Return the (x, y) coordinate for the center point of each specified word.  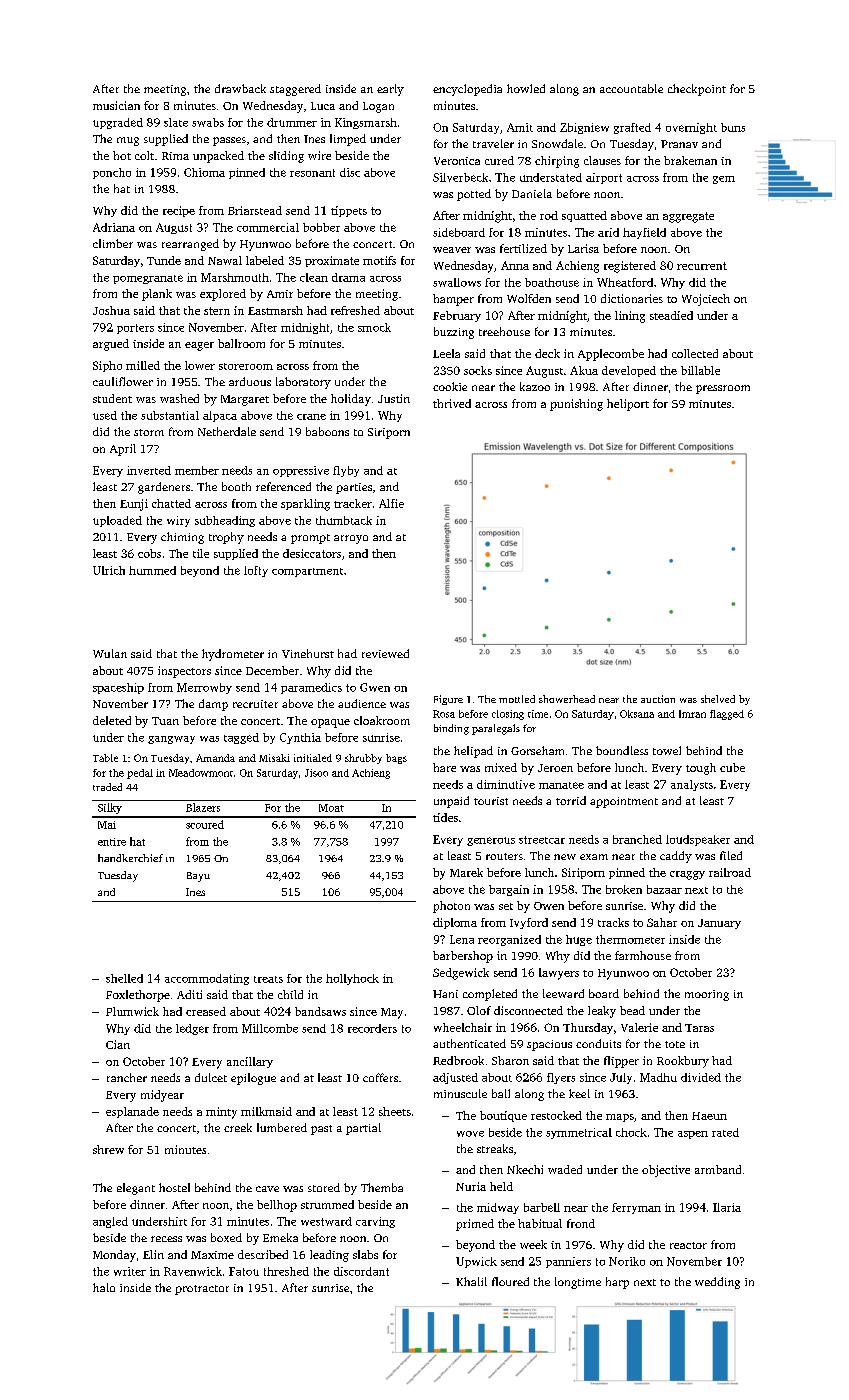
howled (526, 88)
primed (475, 1225)
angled (110, 1222)
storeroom (246, 366)
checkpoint (697, 90)
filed (731, 855)
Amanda (215, 758)
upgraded (118, 123)
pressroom (723, 389)
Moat (331, 808)
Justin (394, 398)
